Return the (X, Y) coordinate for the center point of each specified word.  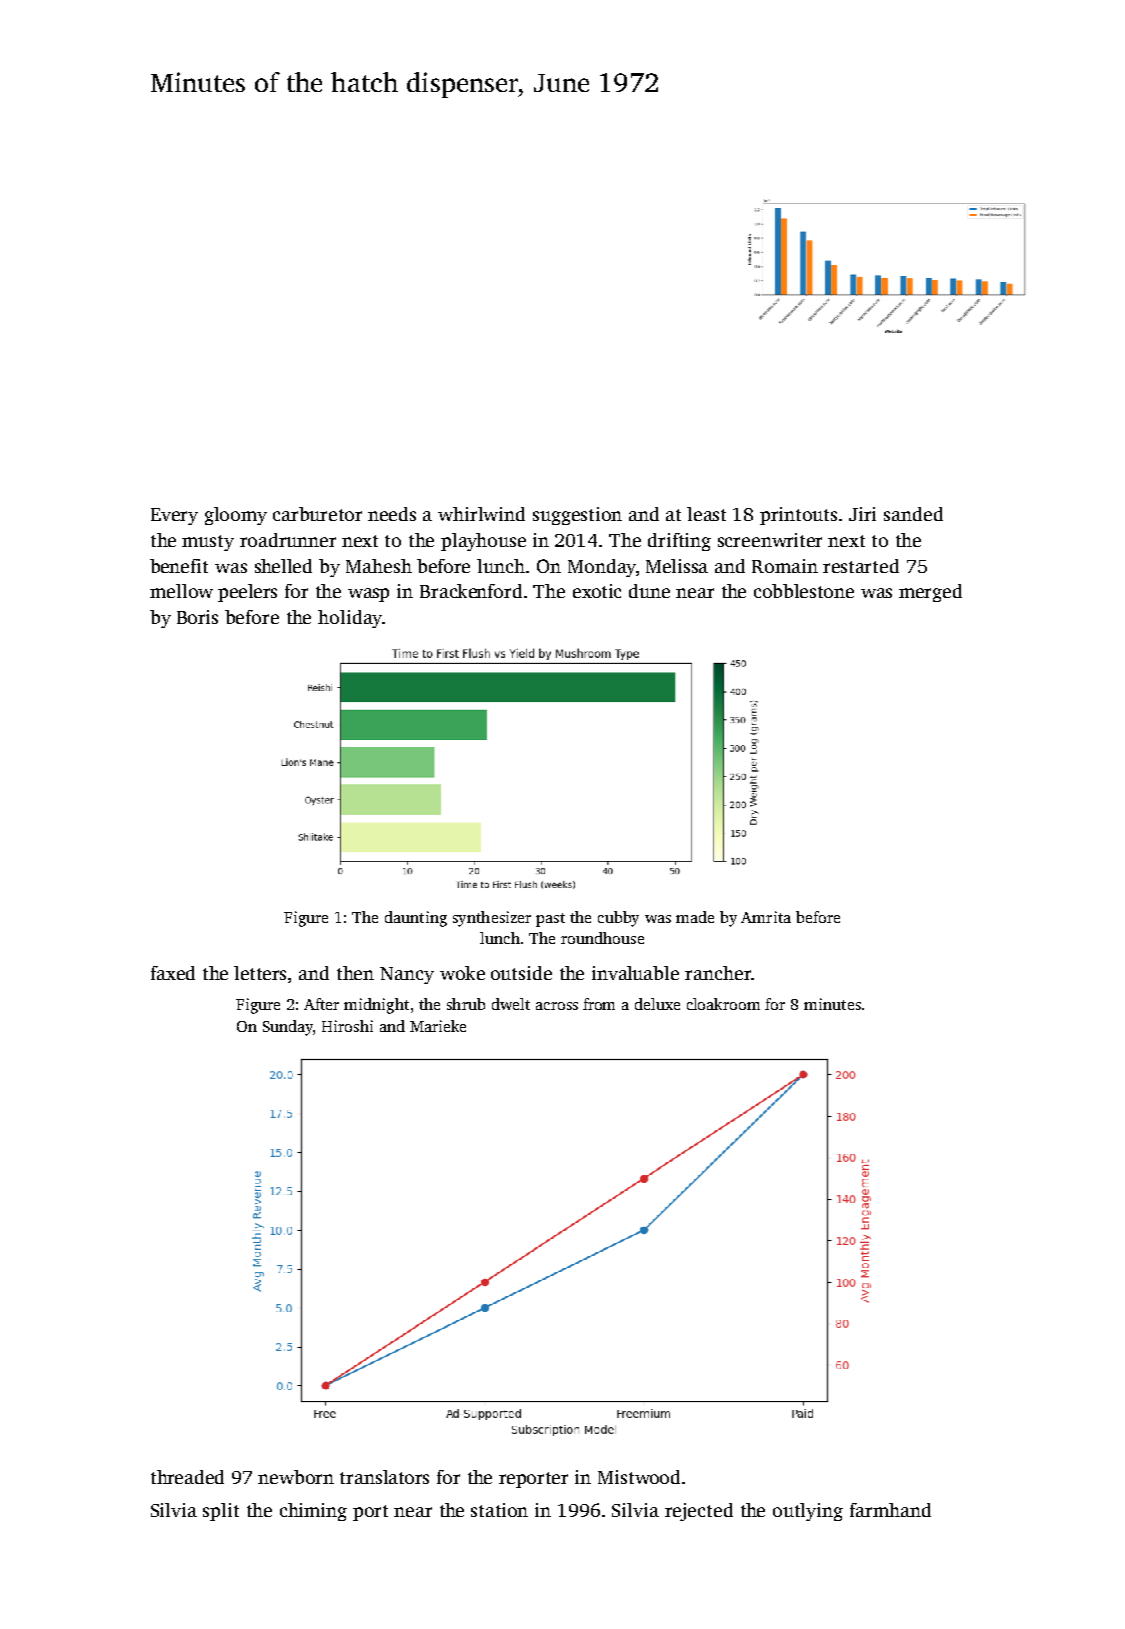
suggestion (577, 516)
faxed (173, 973)
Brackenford (471, 591)
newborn (296, 1477)
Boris (197, 617)
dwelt (511, 1004)
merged (930, 593)
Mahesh (379, 566)
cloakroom (723, 1004)
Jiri (862, 514)
